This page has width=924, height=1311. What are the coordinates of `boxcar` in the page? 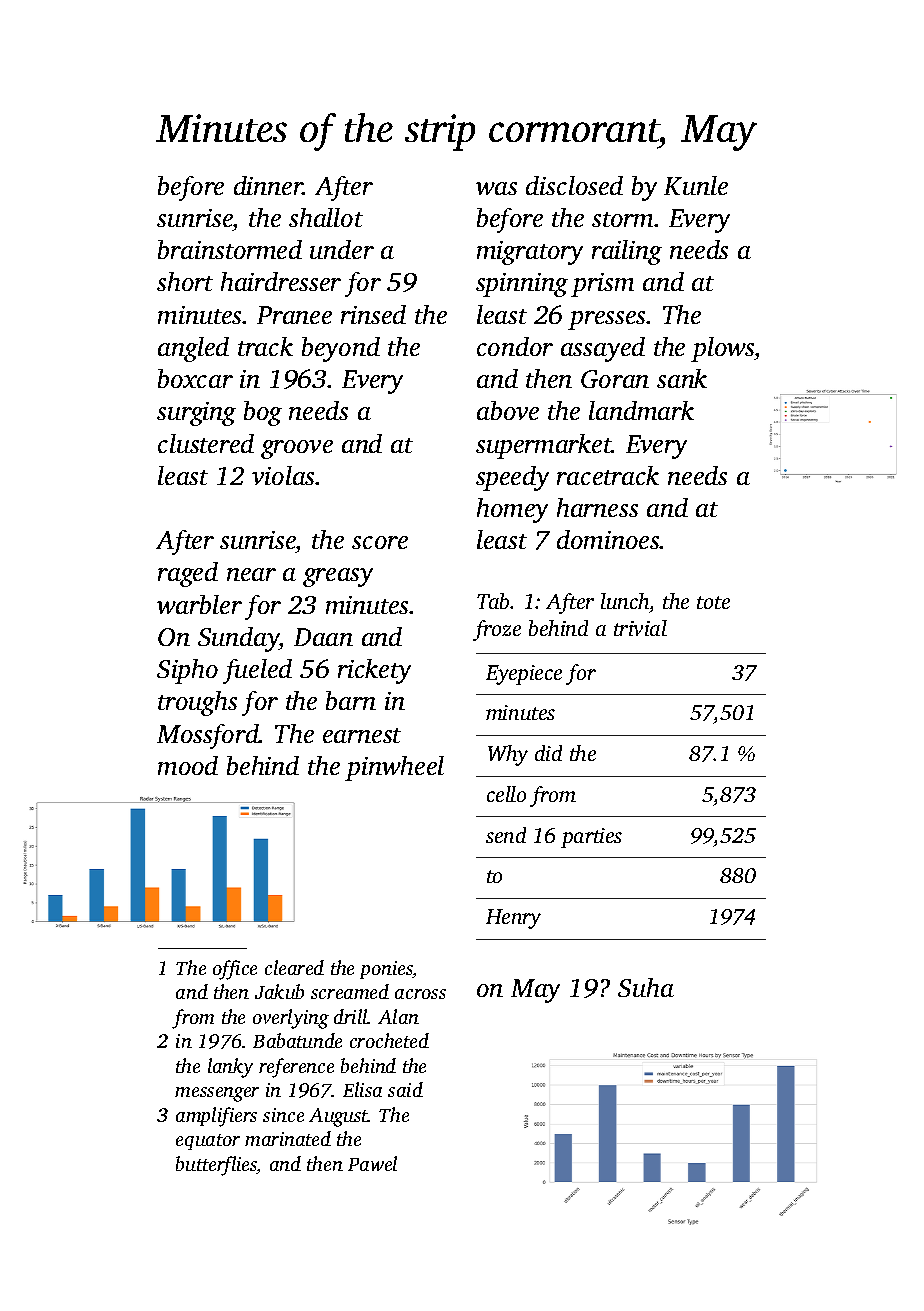 It's located at (195, 378).
